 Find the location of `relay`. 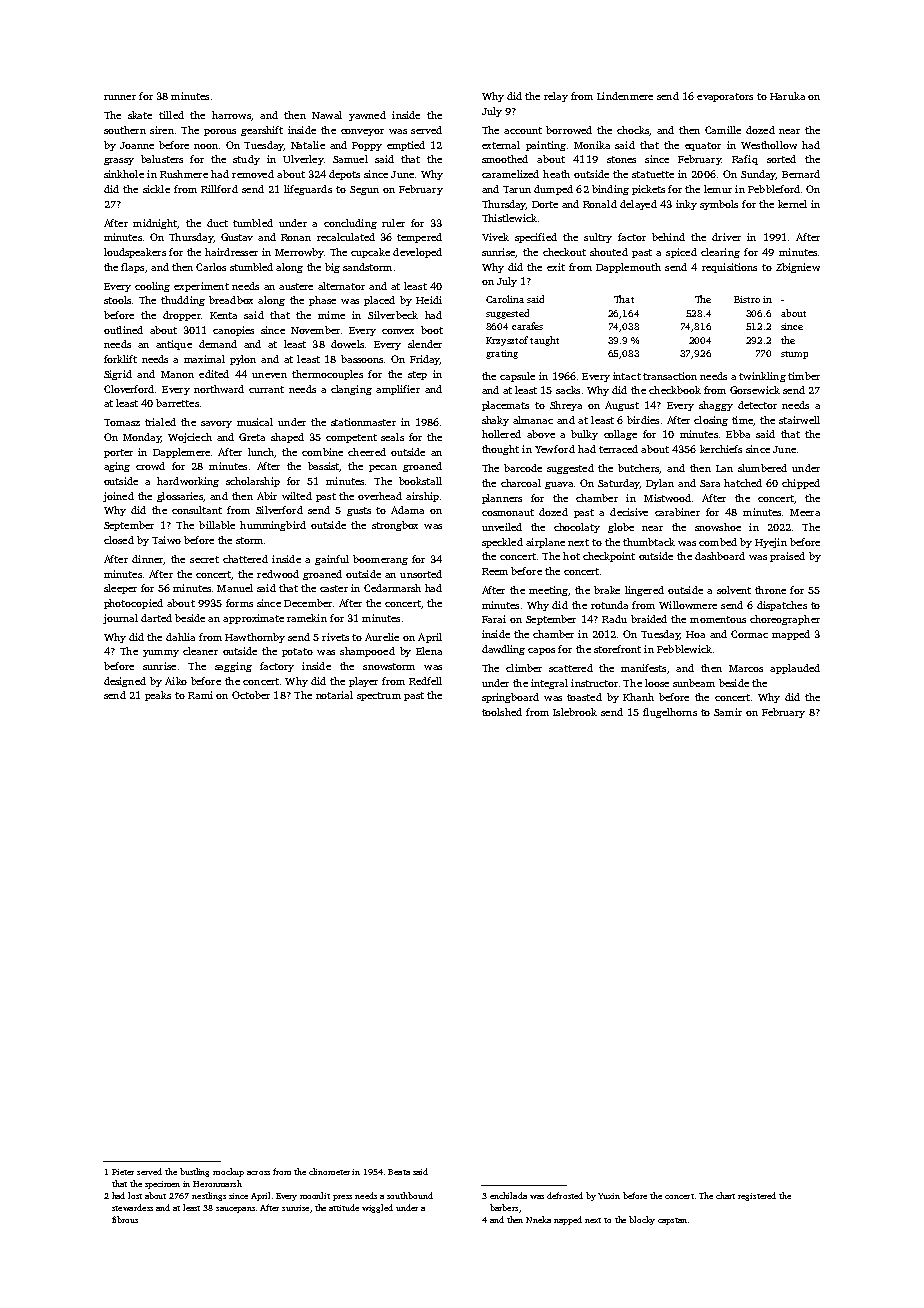

relay is located at coordinates (556, 97).
